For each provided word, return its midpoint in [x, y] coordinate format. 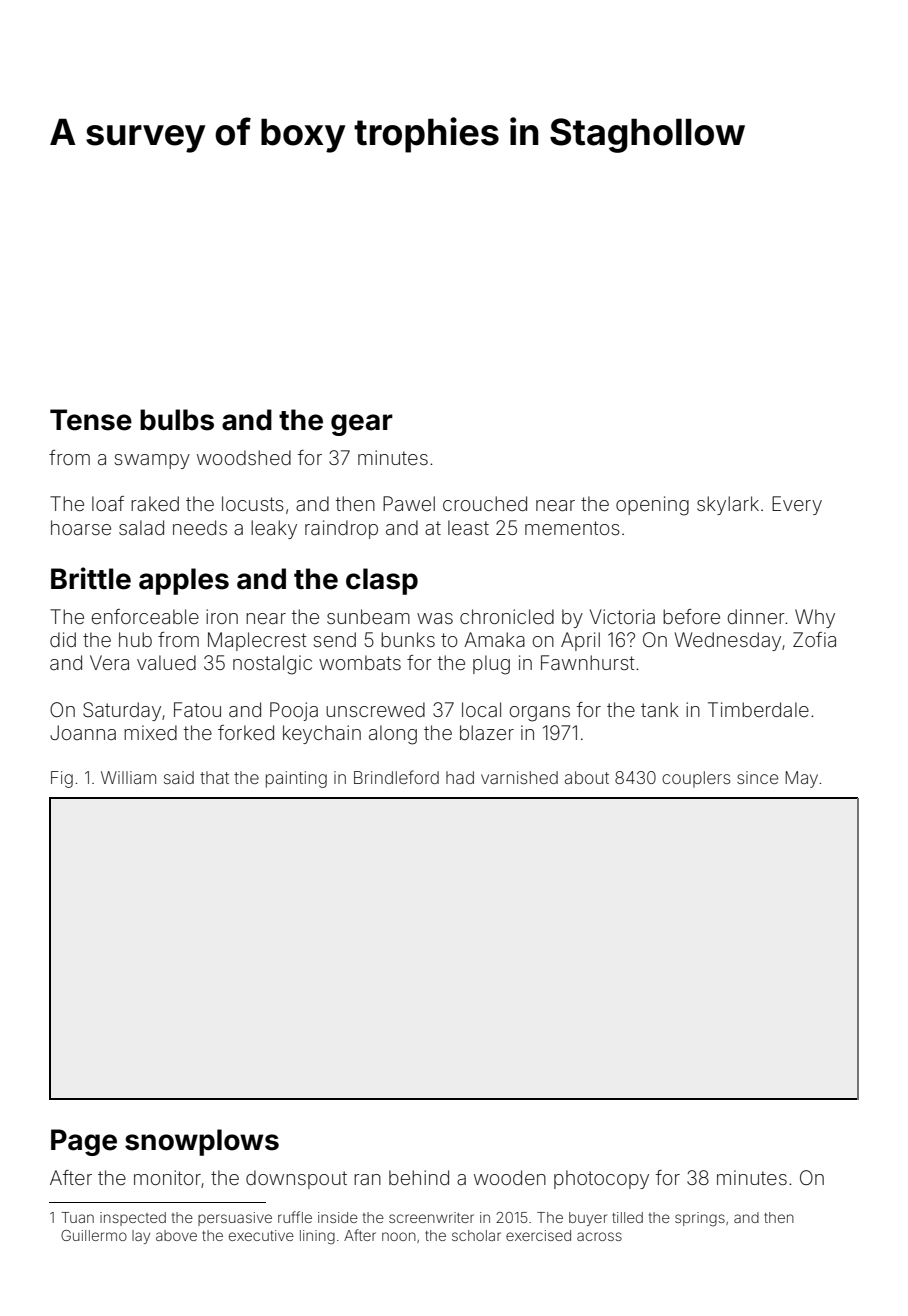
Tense [91, 420]
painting [296, 779]
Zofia [814, 639]
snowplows [202, 1142]
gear [362, 425]
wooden [510, 1177]
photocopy [601, 1179]
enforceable [145, 616]
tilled [627, 1217]
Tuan [77, 1217]
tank [660, 709]
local [481, 709]
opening [652, 506]
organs [540, 714]
